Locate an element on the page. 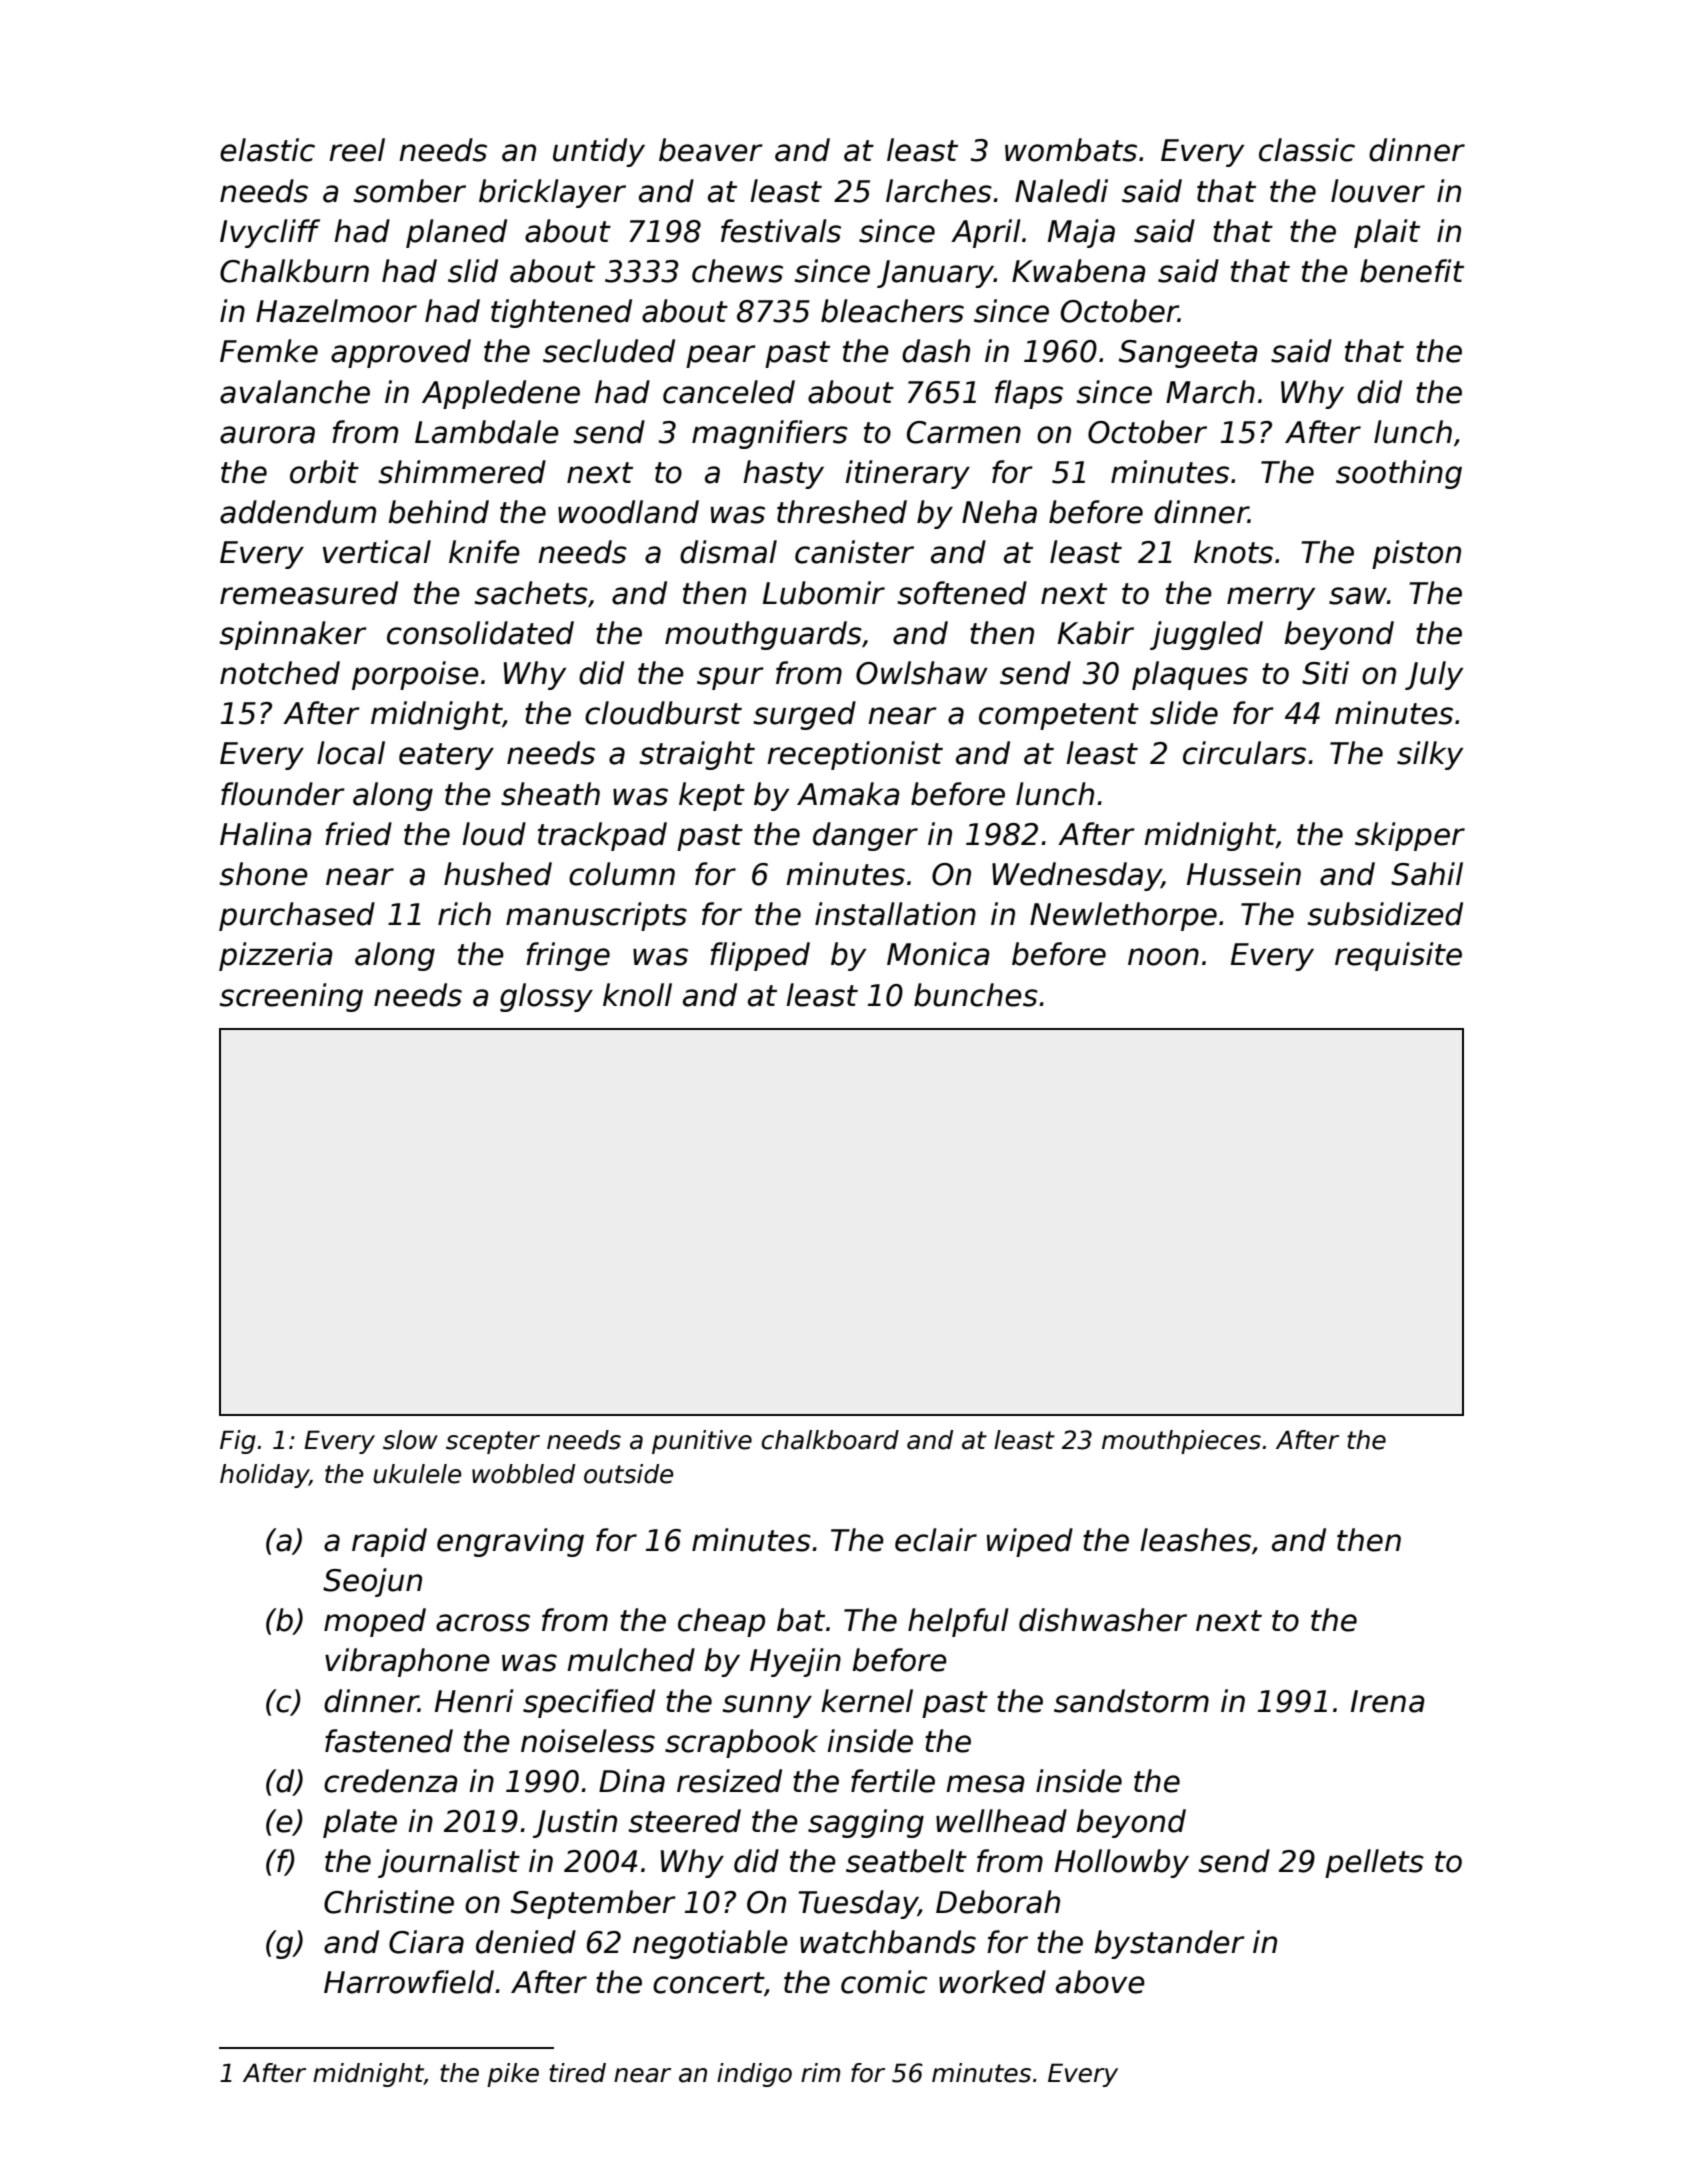 This image has height=2178, width=1683. flounder is located at coordinates (282, 794).
